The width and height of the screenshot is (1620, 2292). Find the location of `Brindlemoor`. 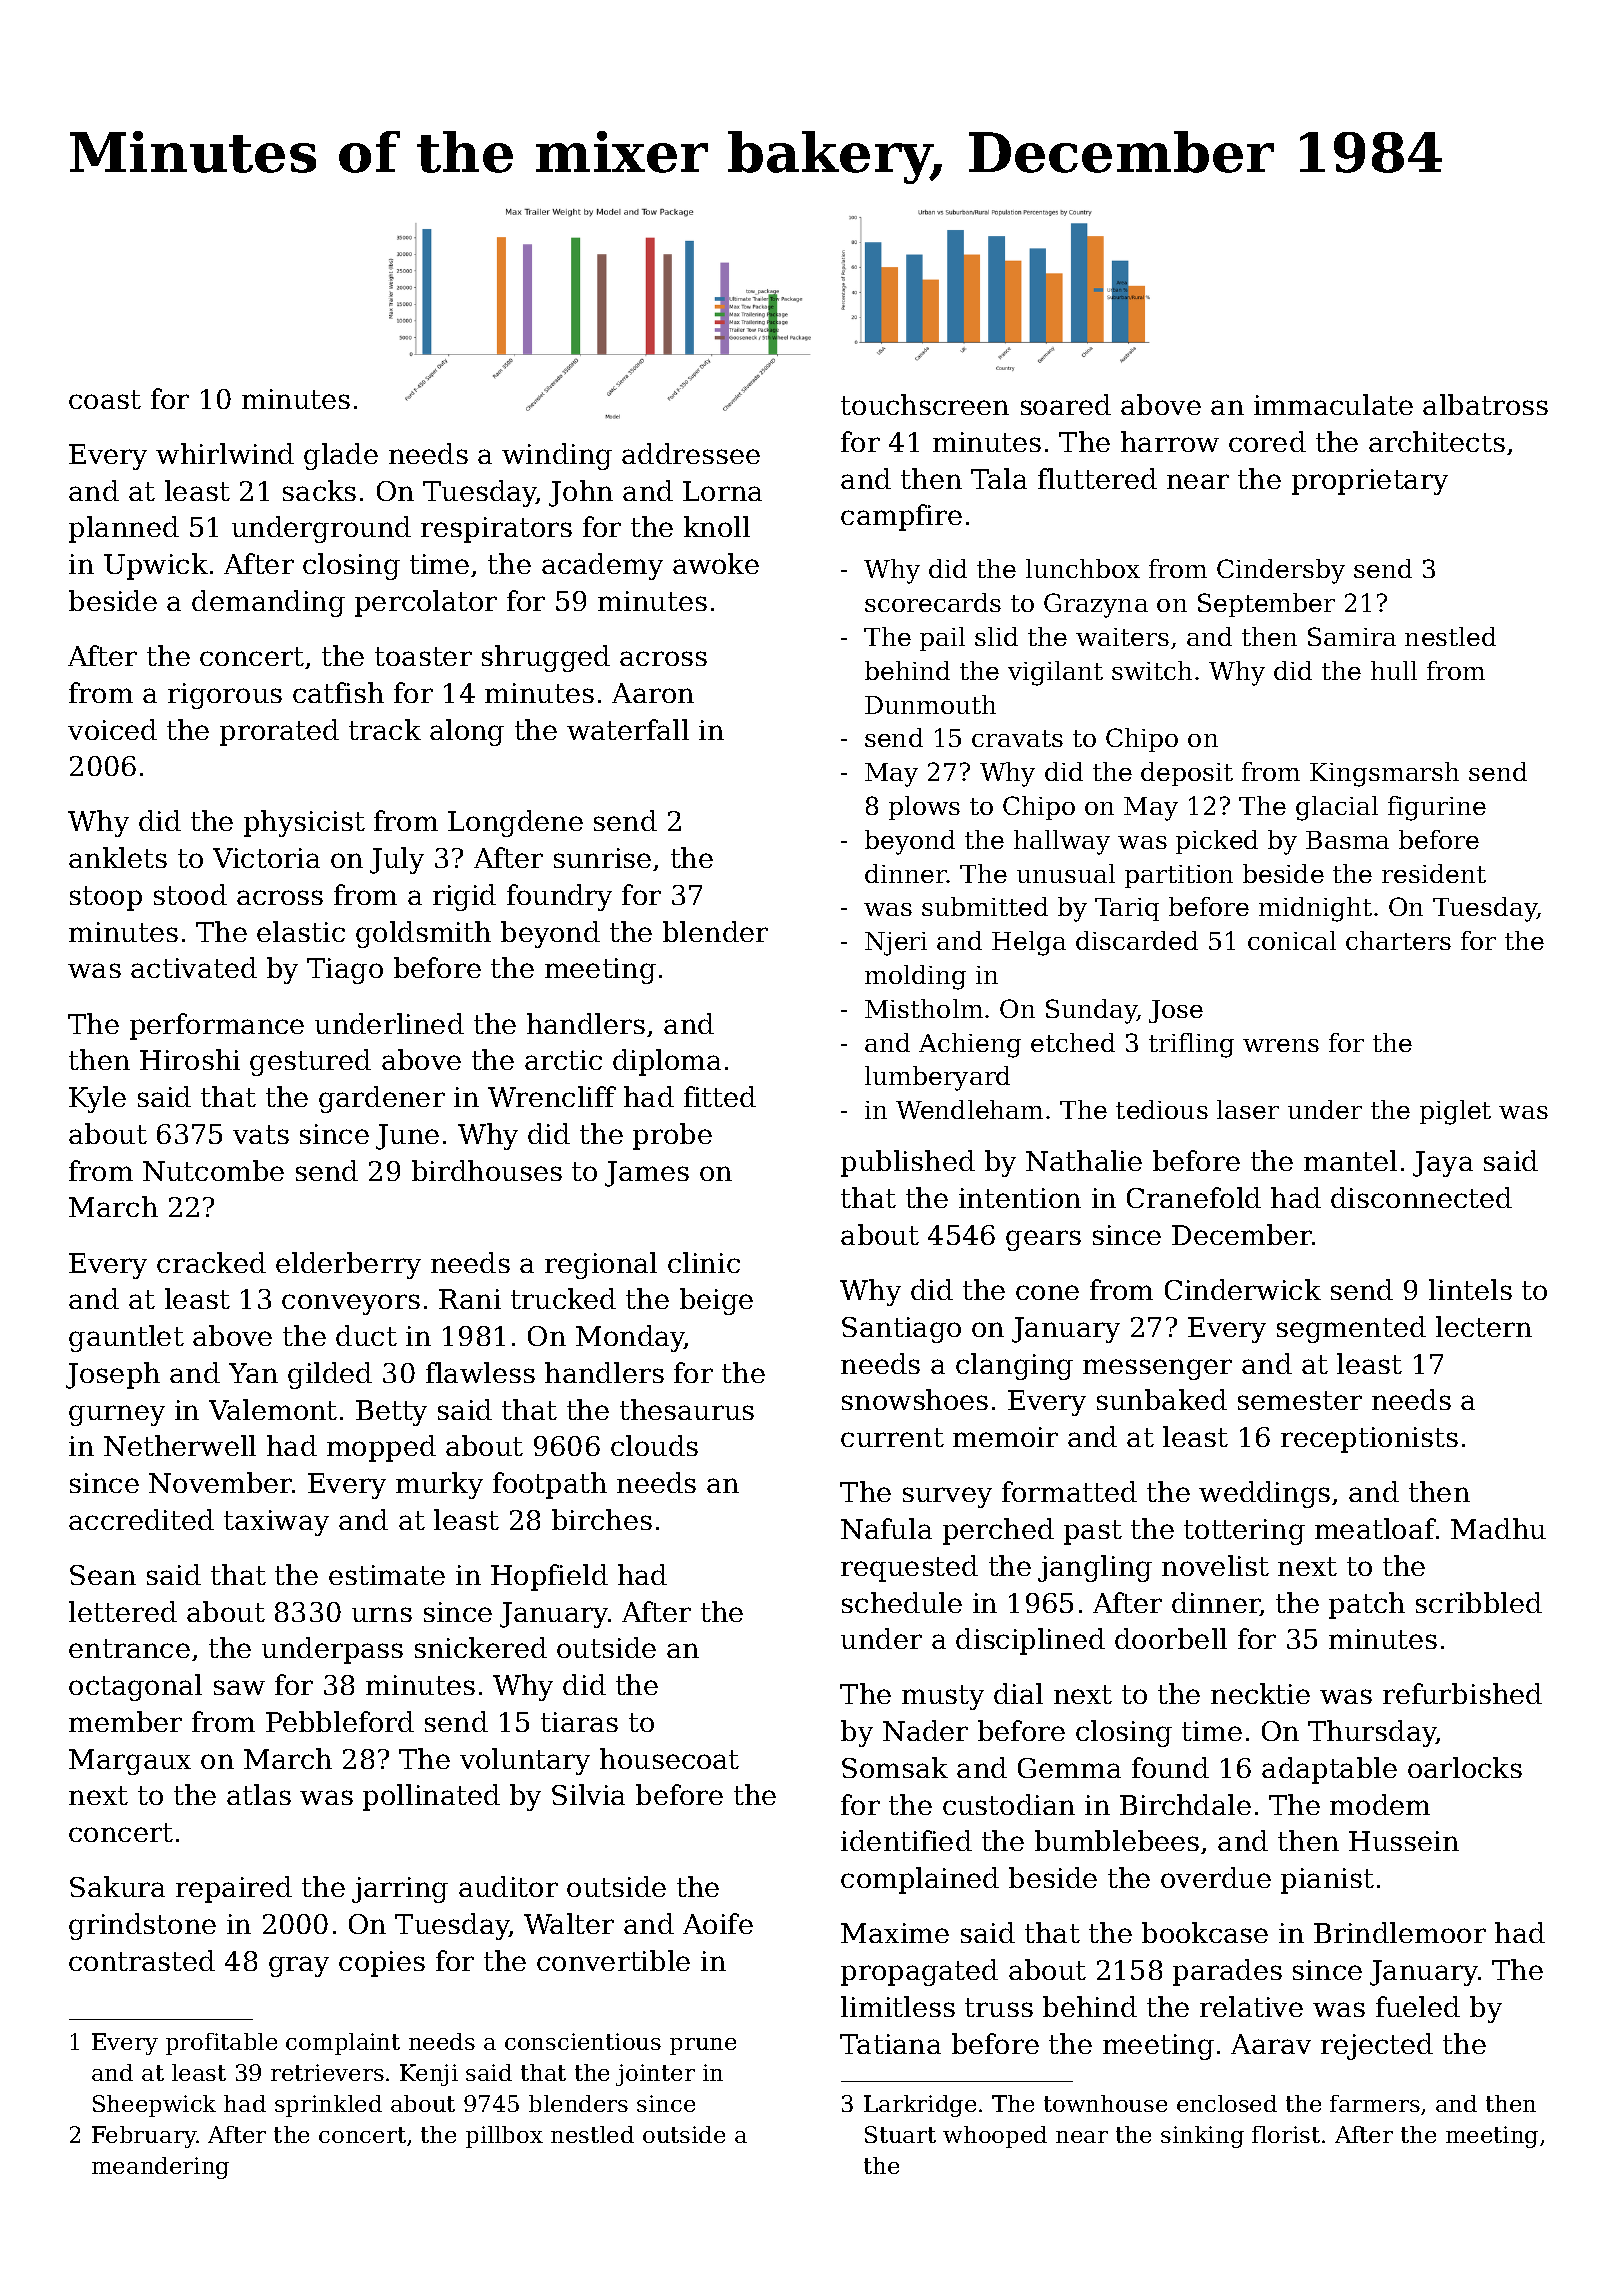

Brindlemoor is located at coordinates (1400, 1932).
